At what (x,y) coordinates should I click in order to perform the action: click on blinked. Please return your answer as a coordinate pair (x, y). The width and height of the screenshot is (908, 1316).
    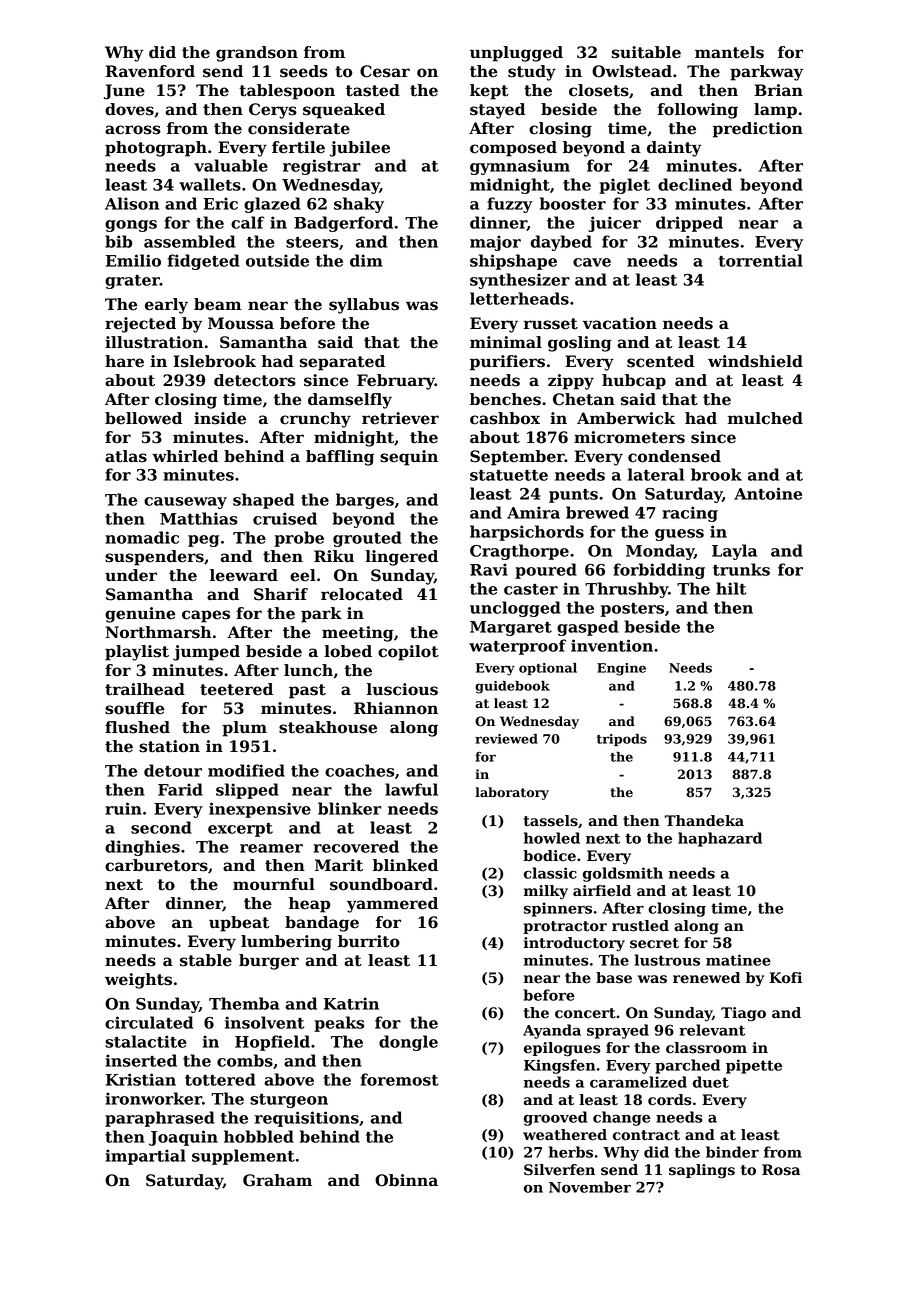
    Looking at the image, I should click on (405, 865).
